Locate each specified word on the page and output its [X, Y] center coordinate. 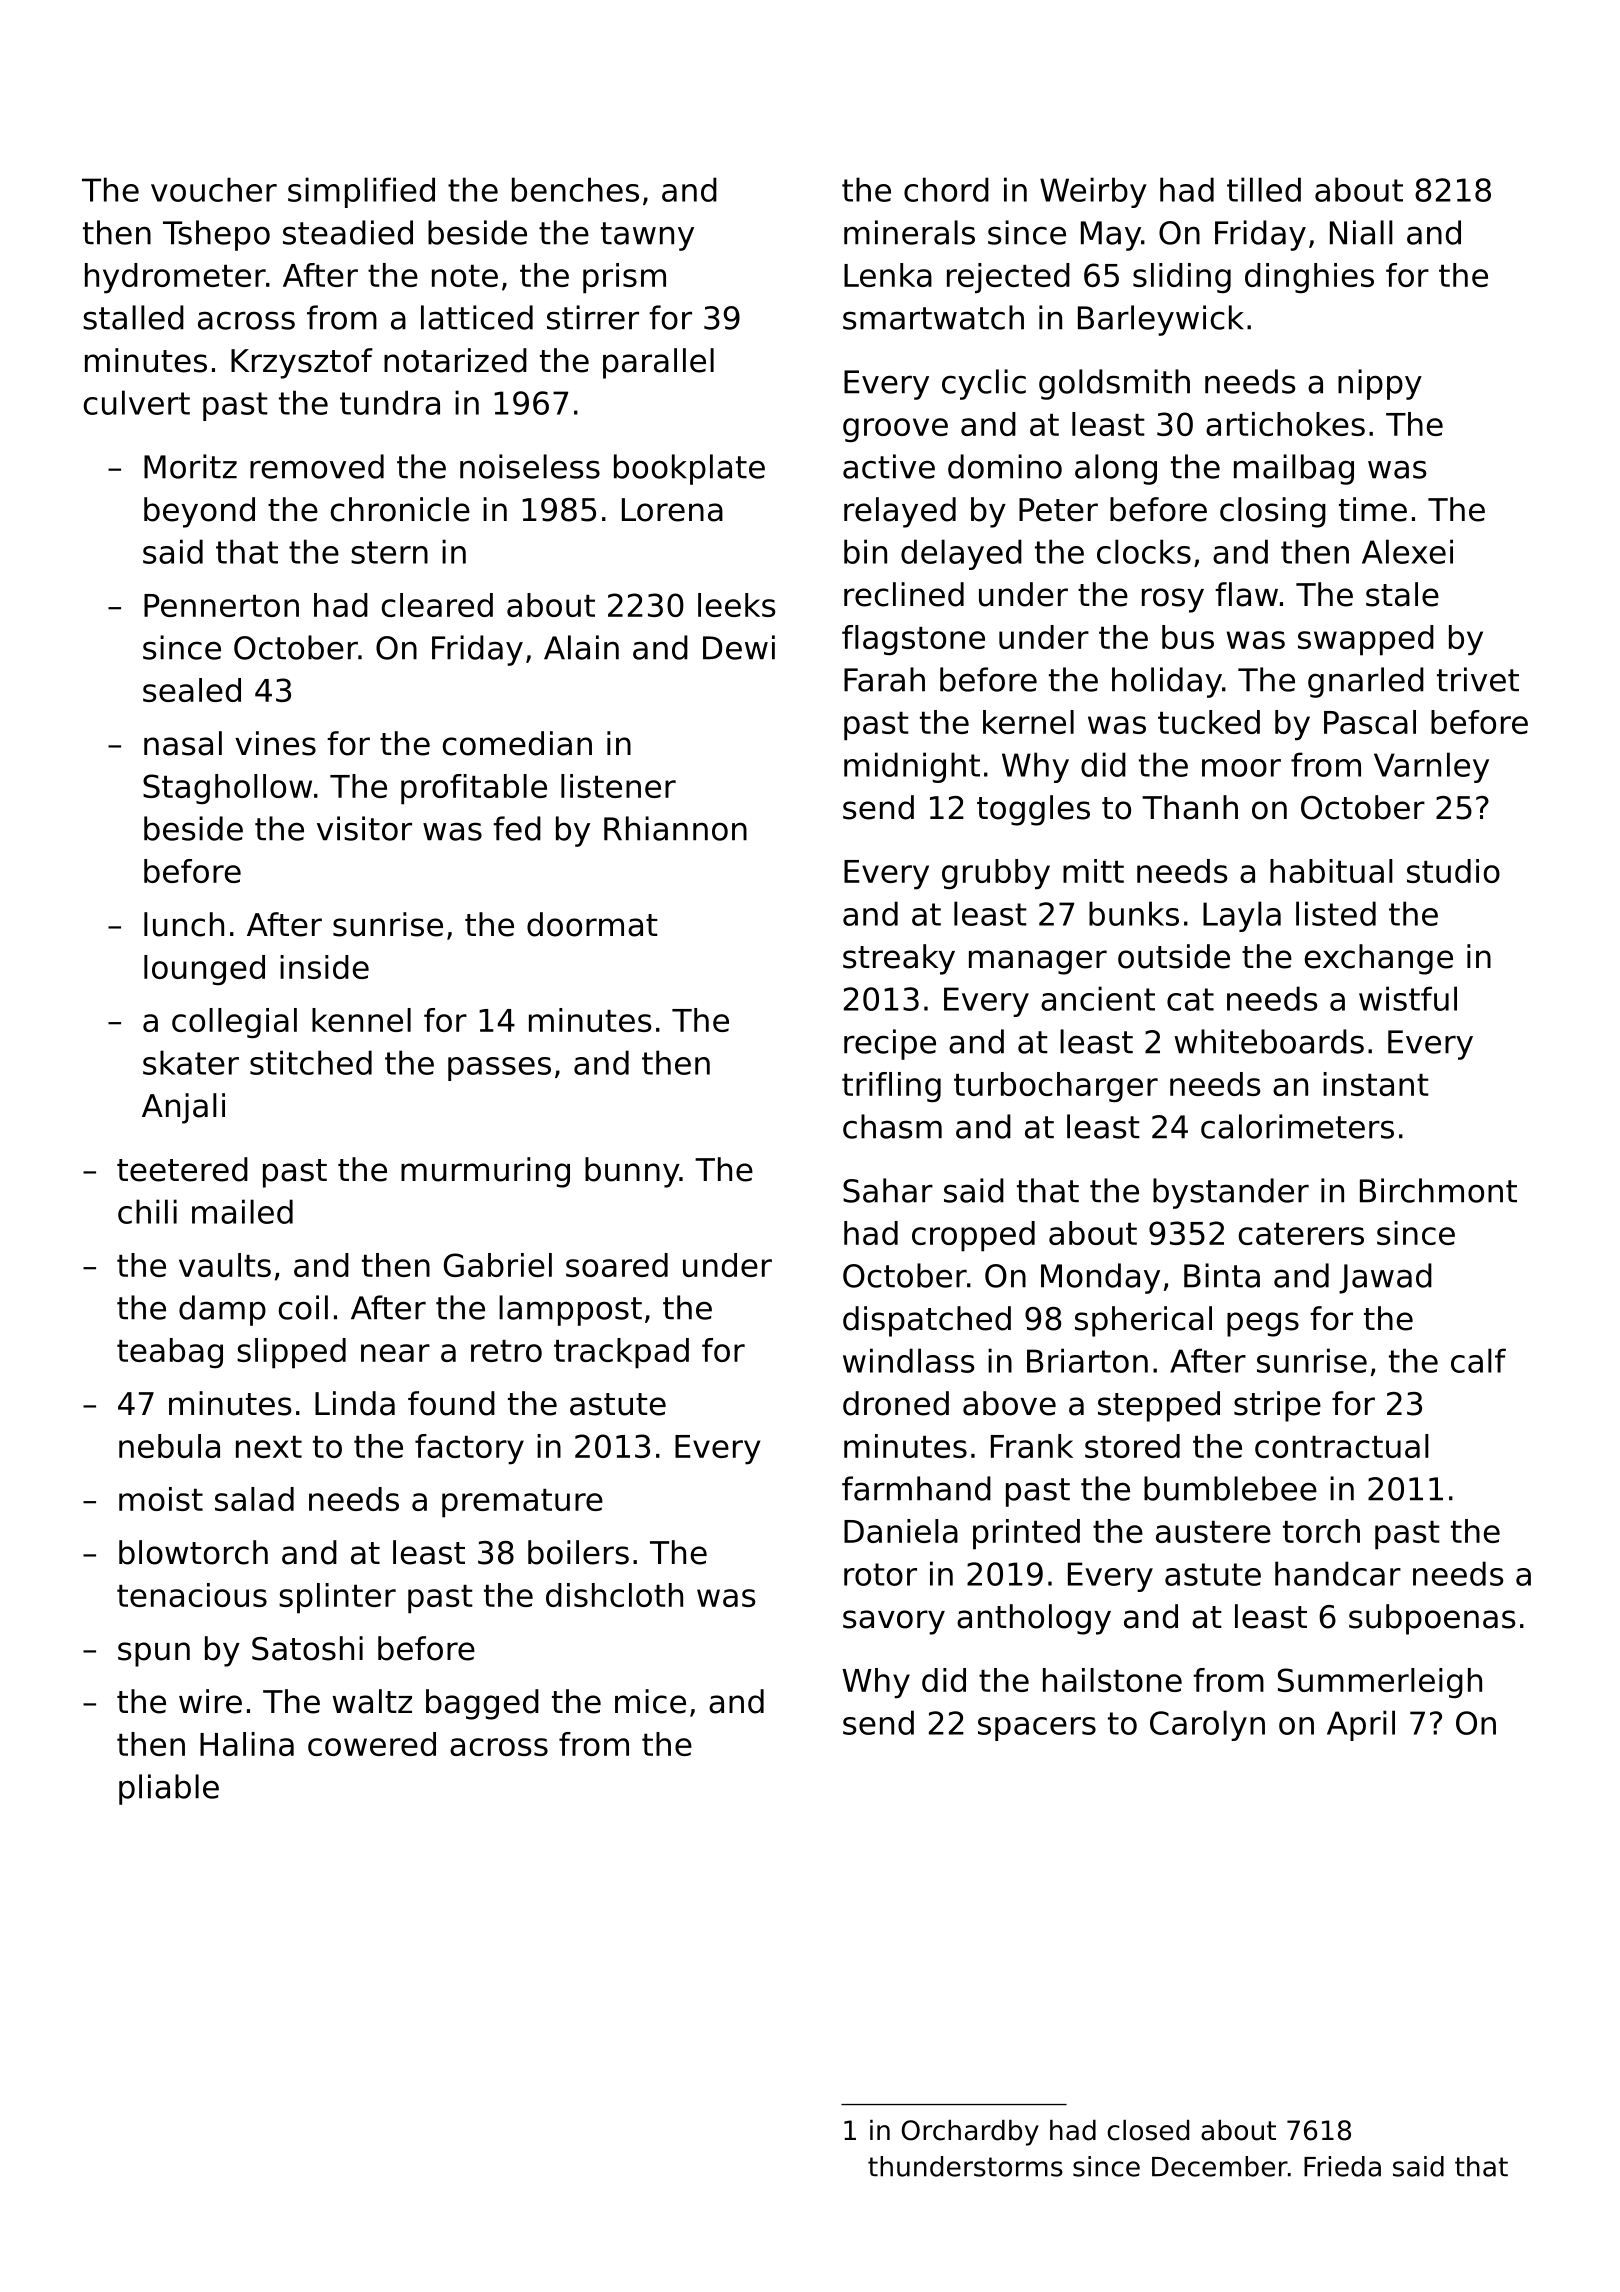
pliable [169, 1789]
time [1373, 509]
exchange [1379, 959]
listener [618, 786]
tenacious [192, 1595]
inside [324, 967]
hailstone [1112, 1680]
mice [650, 1701]
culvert [137, 402]
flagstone [913, 640]
